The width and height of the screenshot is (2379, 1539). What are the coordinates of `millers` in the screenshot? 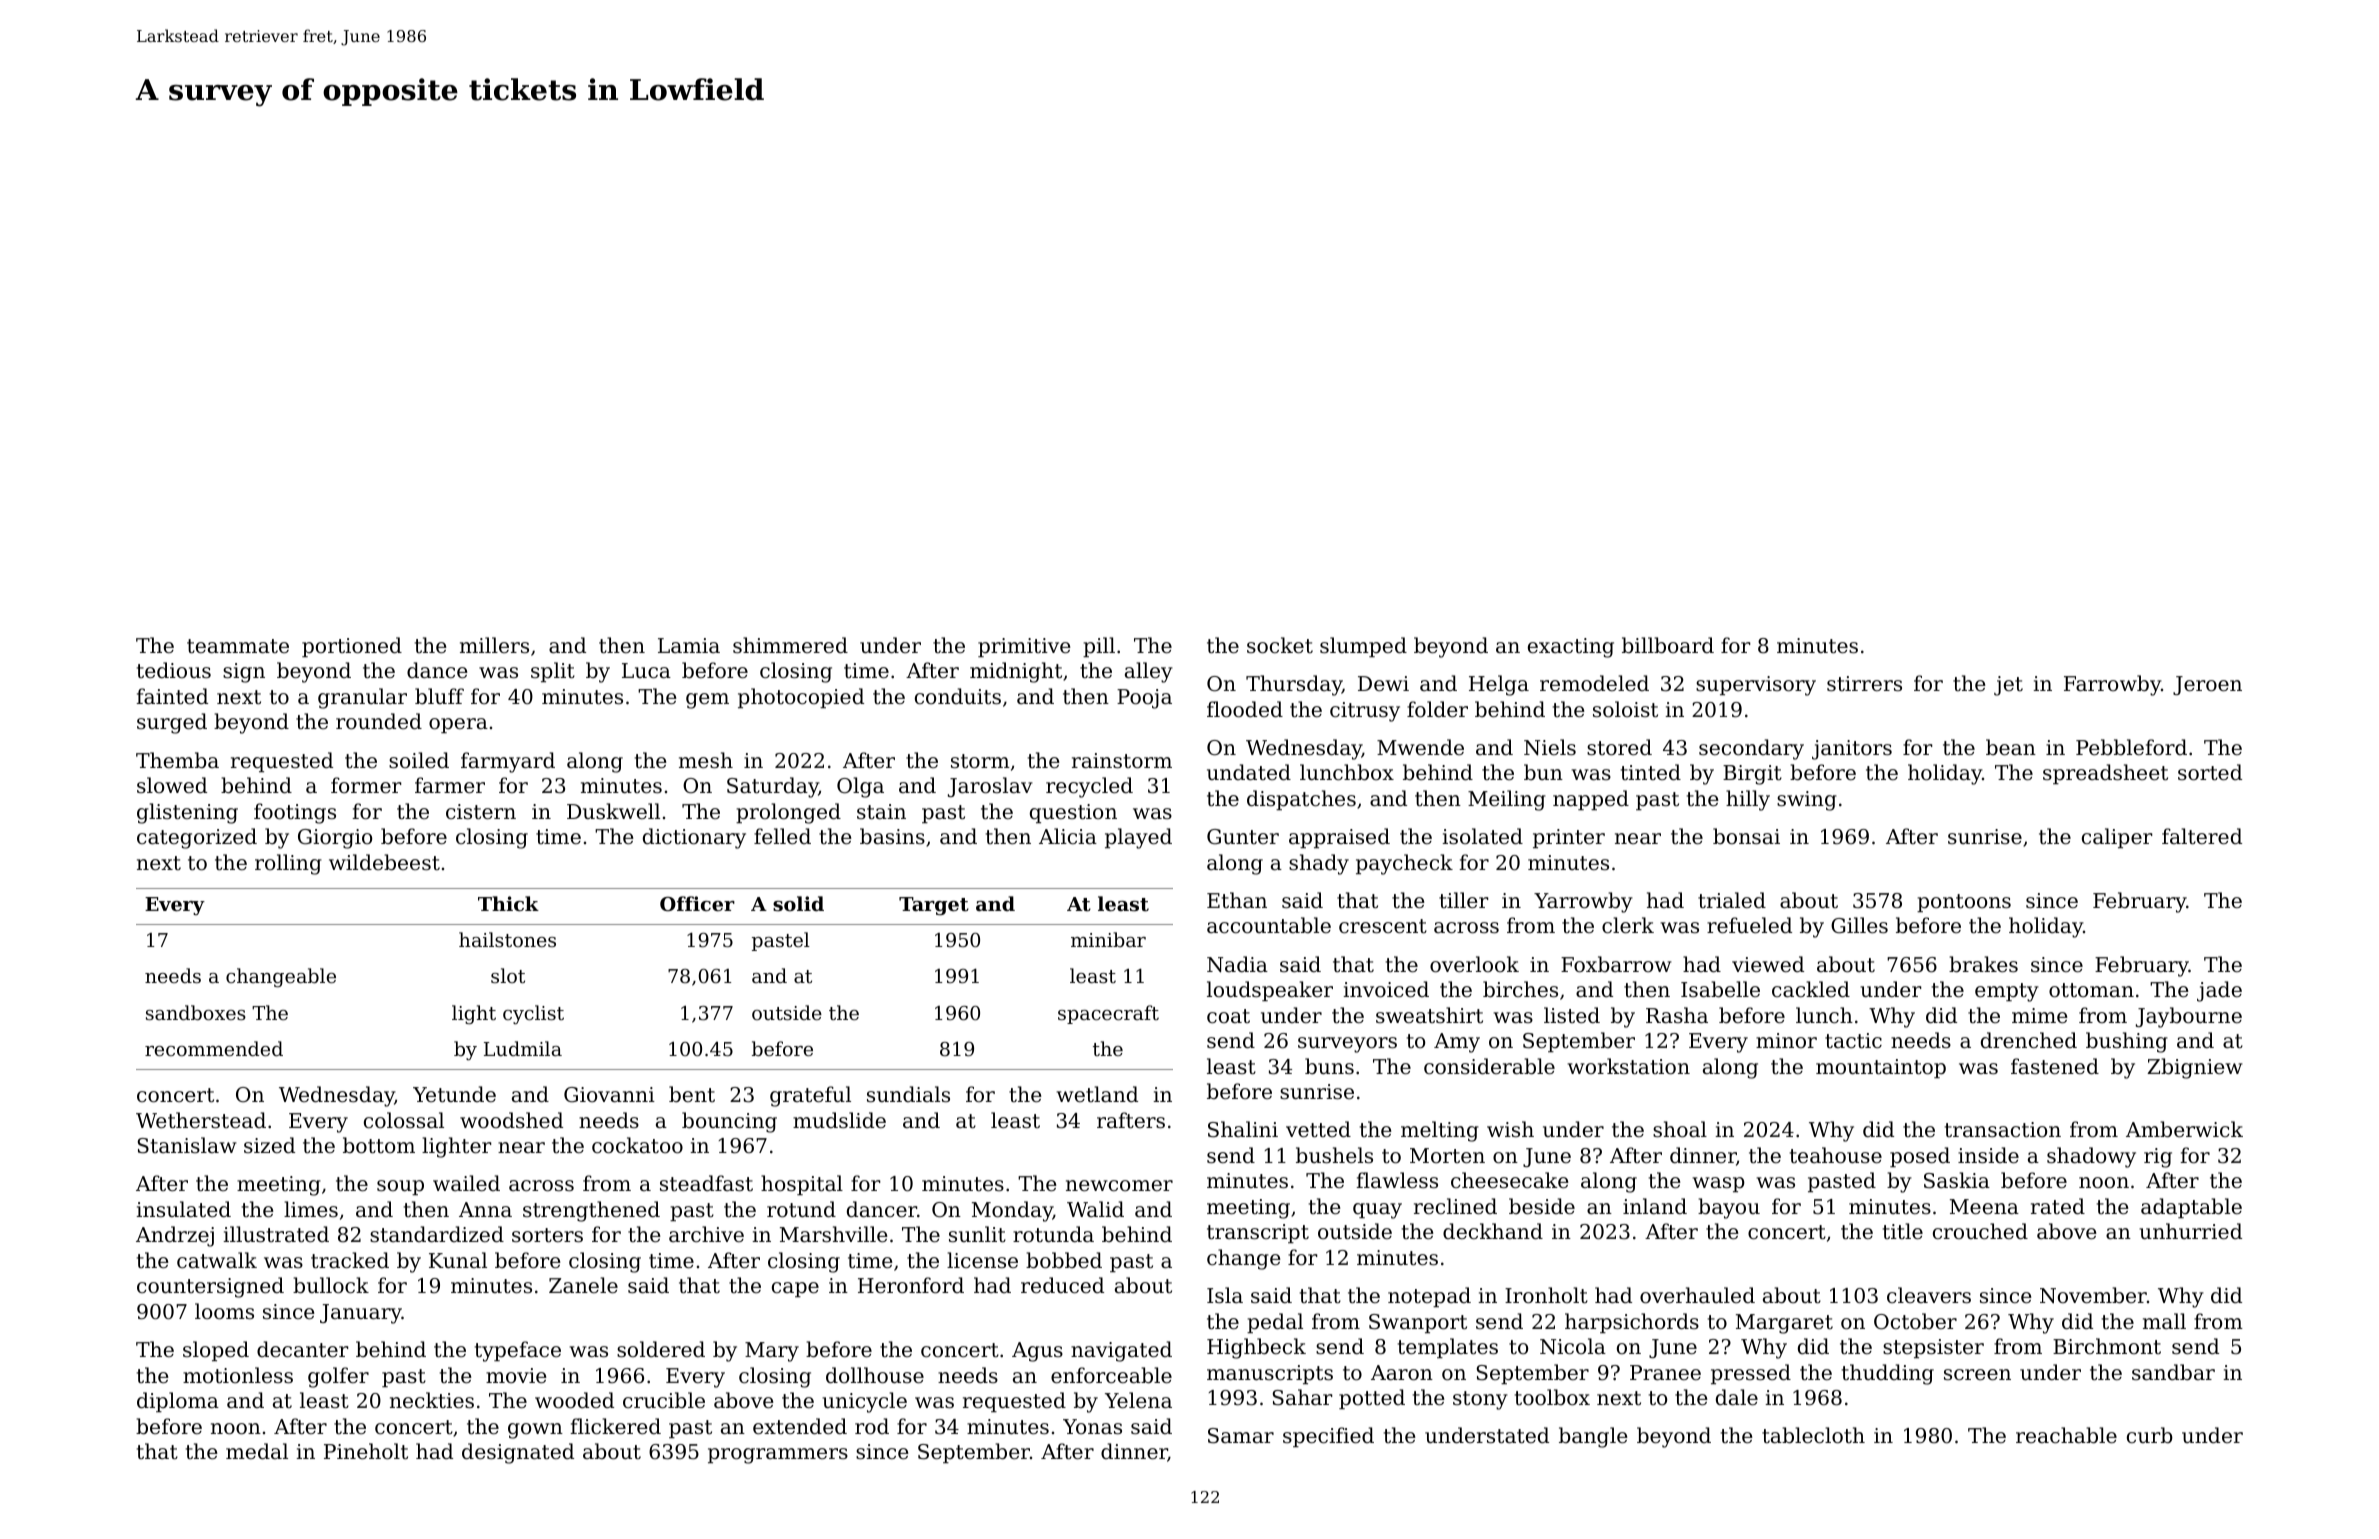 It's located at (494, 645).
